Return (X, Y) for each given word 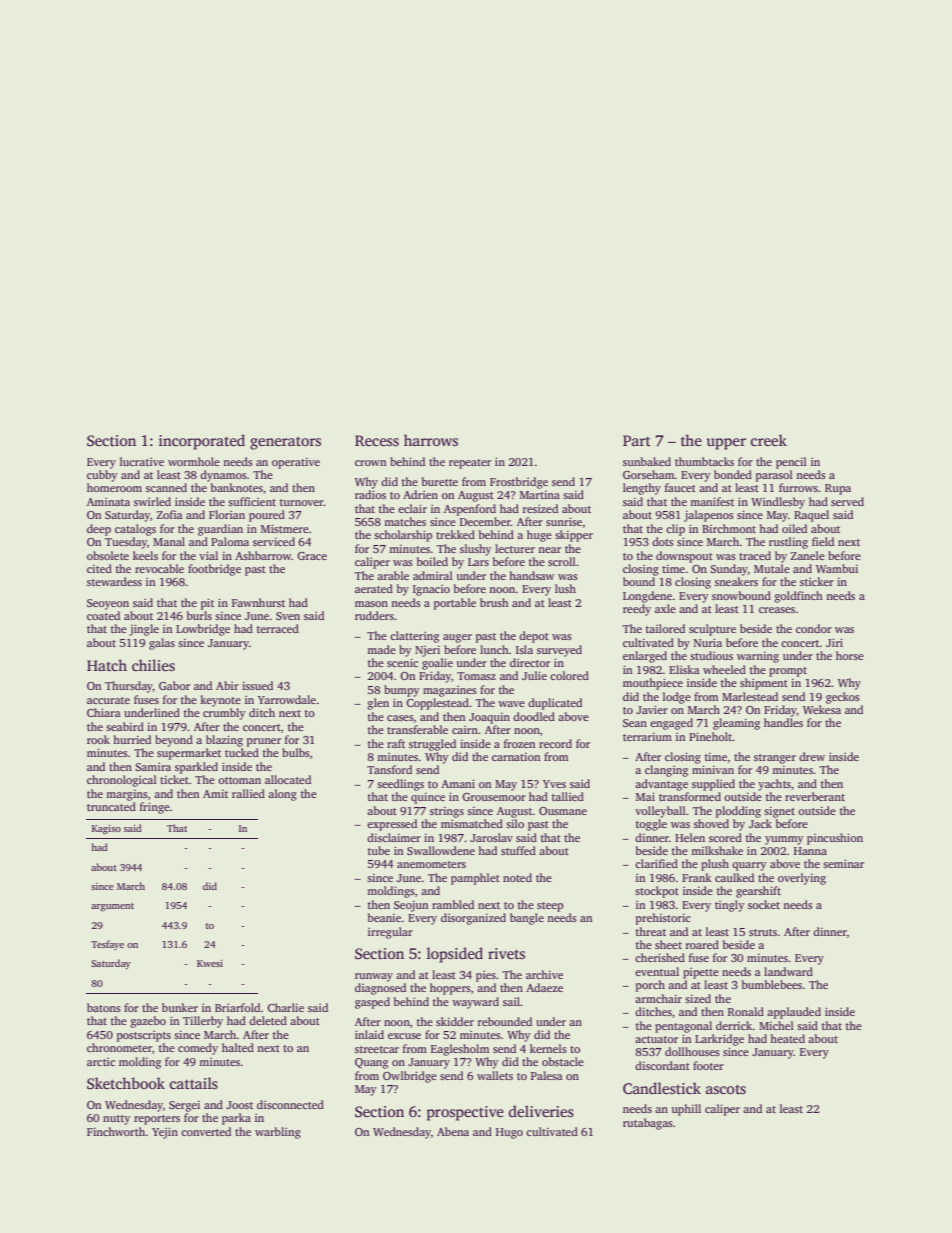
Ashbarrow (263, 555)
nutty (117, 1120)
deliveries (541, 1111)
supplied (713, 785)
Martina (540, 495)
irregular (390, 933)
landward (788, 971)
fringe (155, 808)
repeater (470, 464)
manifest (712, 501)
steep (550, 907)
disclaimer (394, 837)
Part (637, 440)
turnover (302, 502)
